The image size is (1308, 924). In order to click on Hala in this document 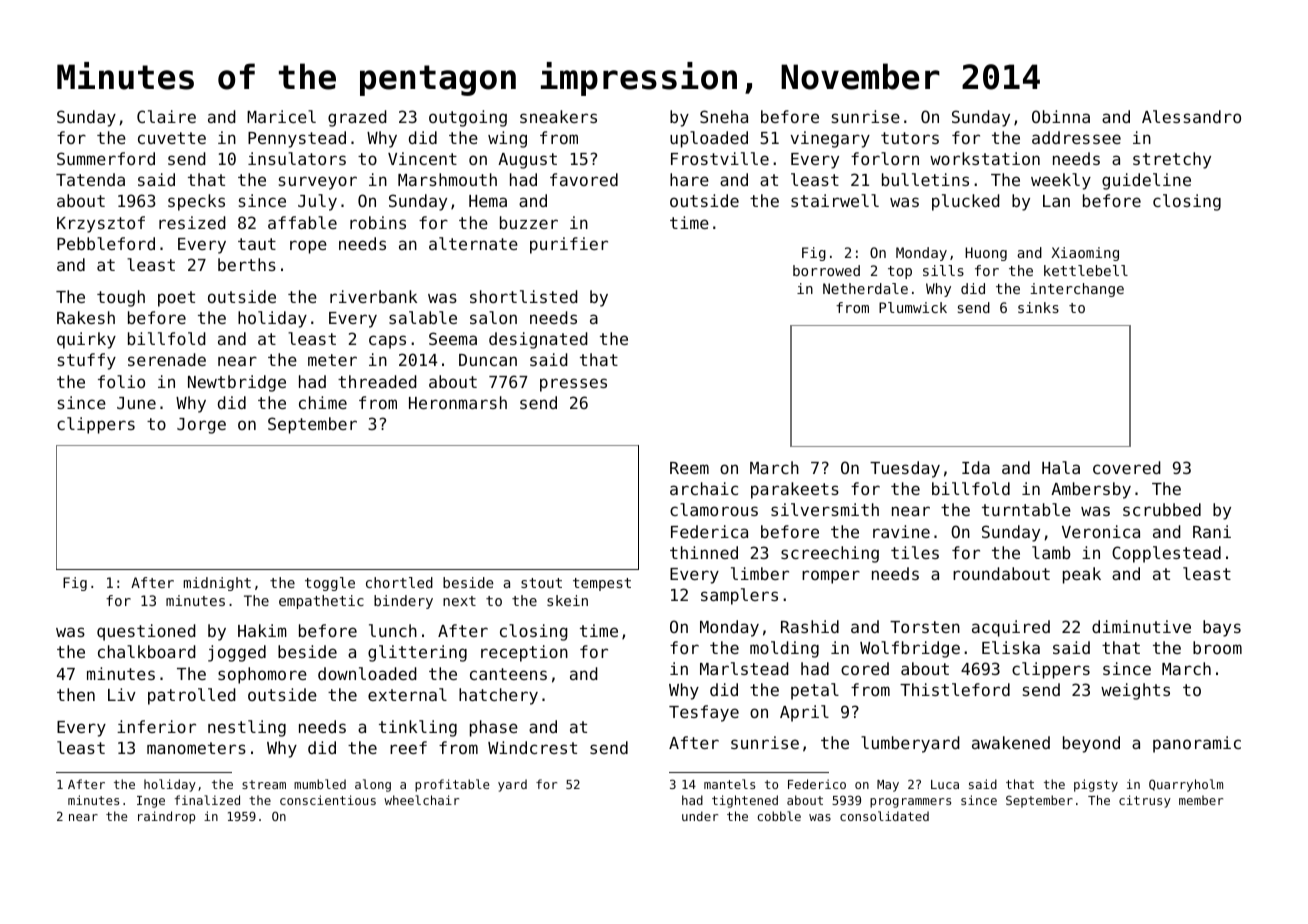, I will do `click(1061, 467)`.
